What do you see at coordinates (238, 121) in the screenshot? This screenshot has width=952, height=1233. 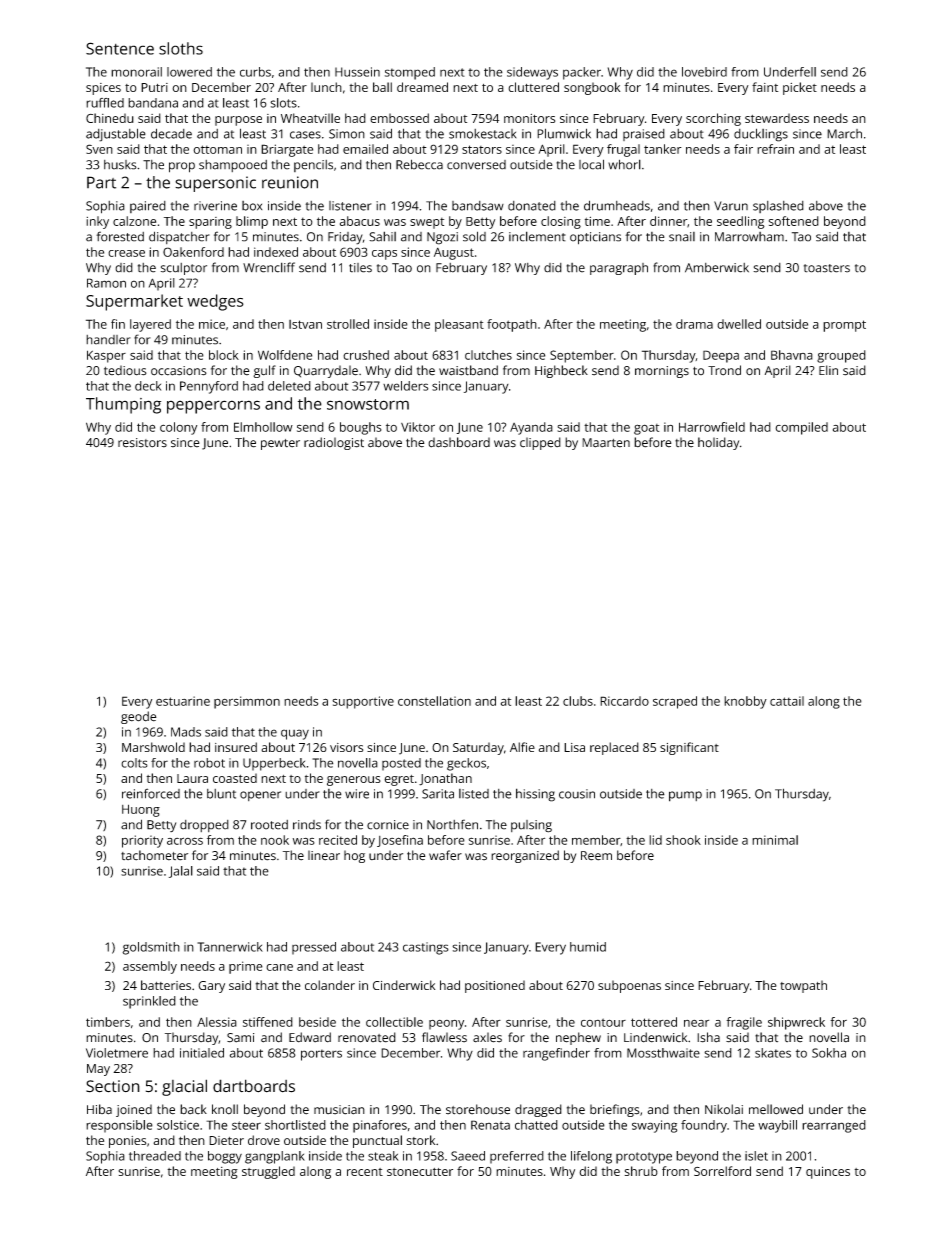 I see `purpose` at bounding box center [238, 121].
